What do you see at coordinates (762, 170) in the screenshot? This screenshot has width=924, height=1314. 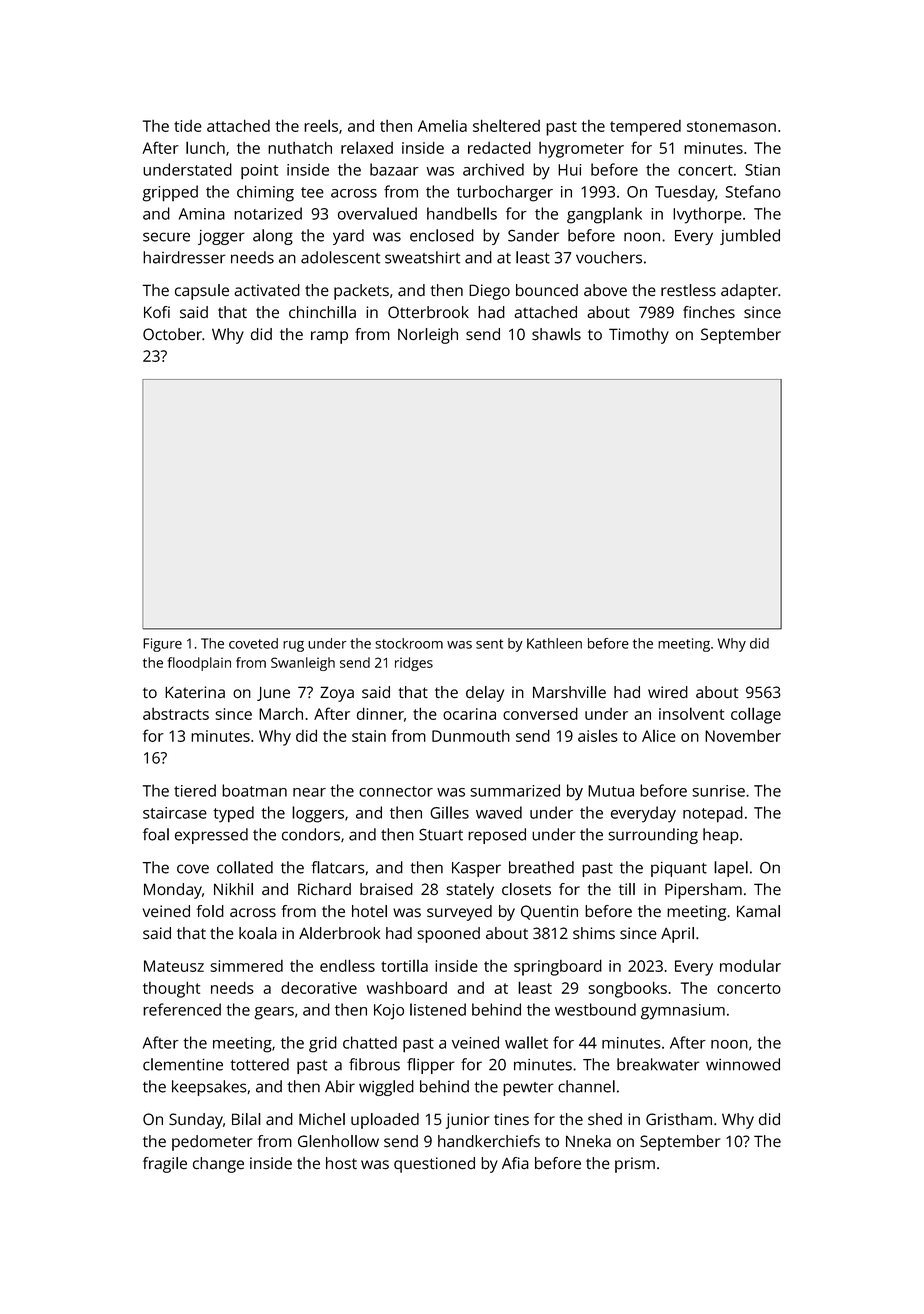 I see `Stian` at bounding box center [762, 170].
